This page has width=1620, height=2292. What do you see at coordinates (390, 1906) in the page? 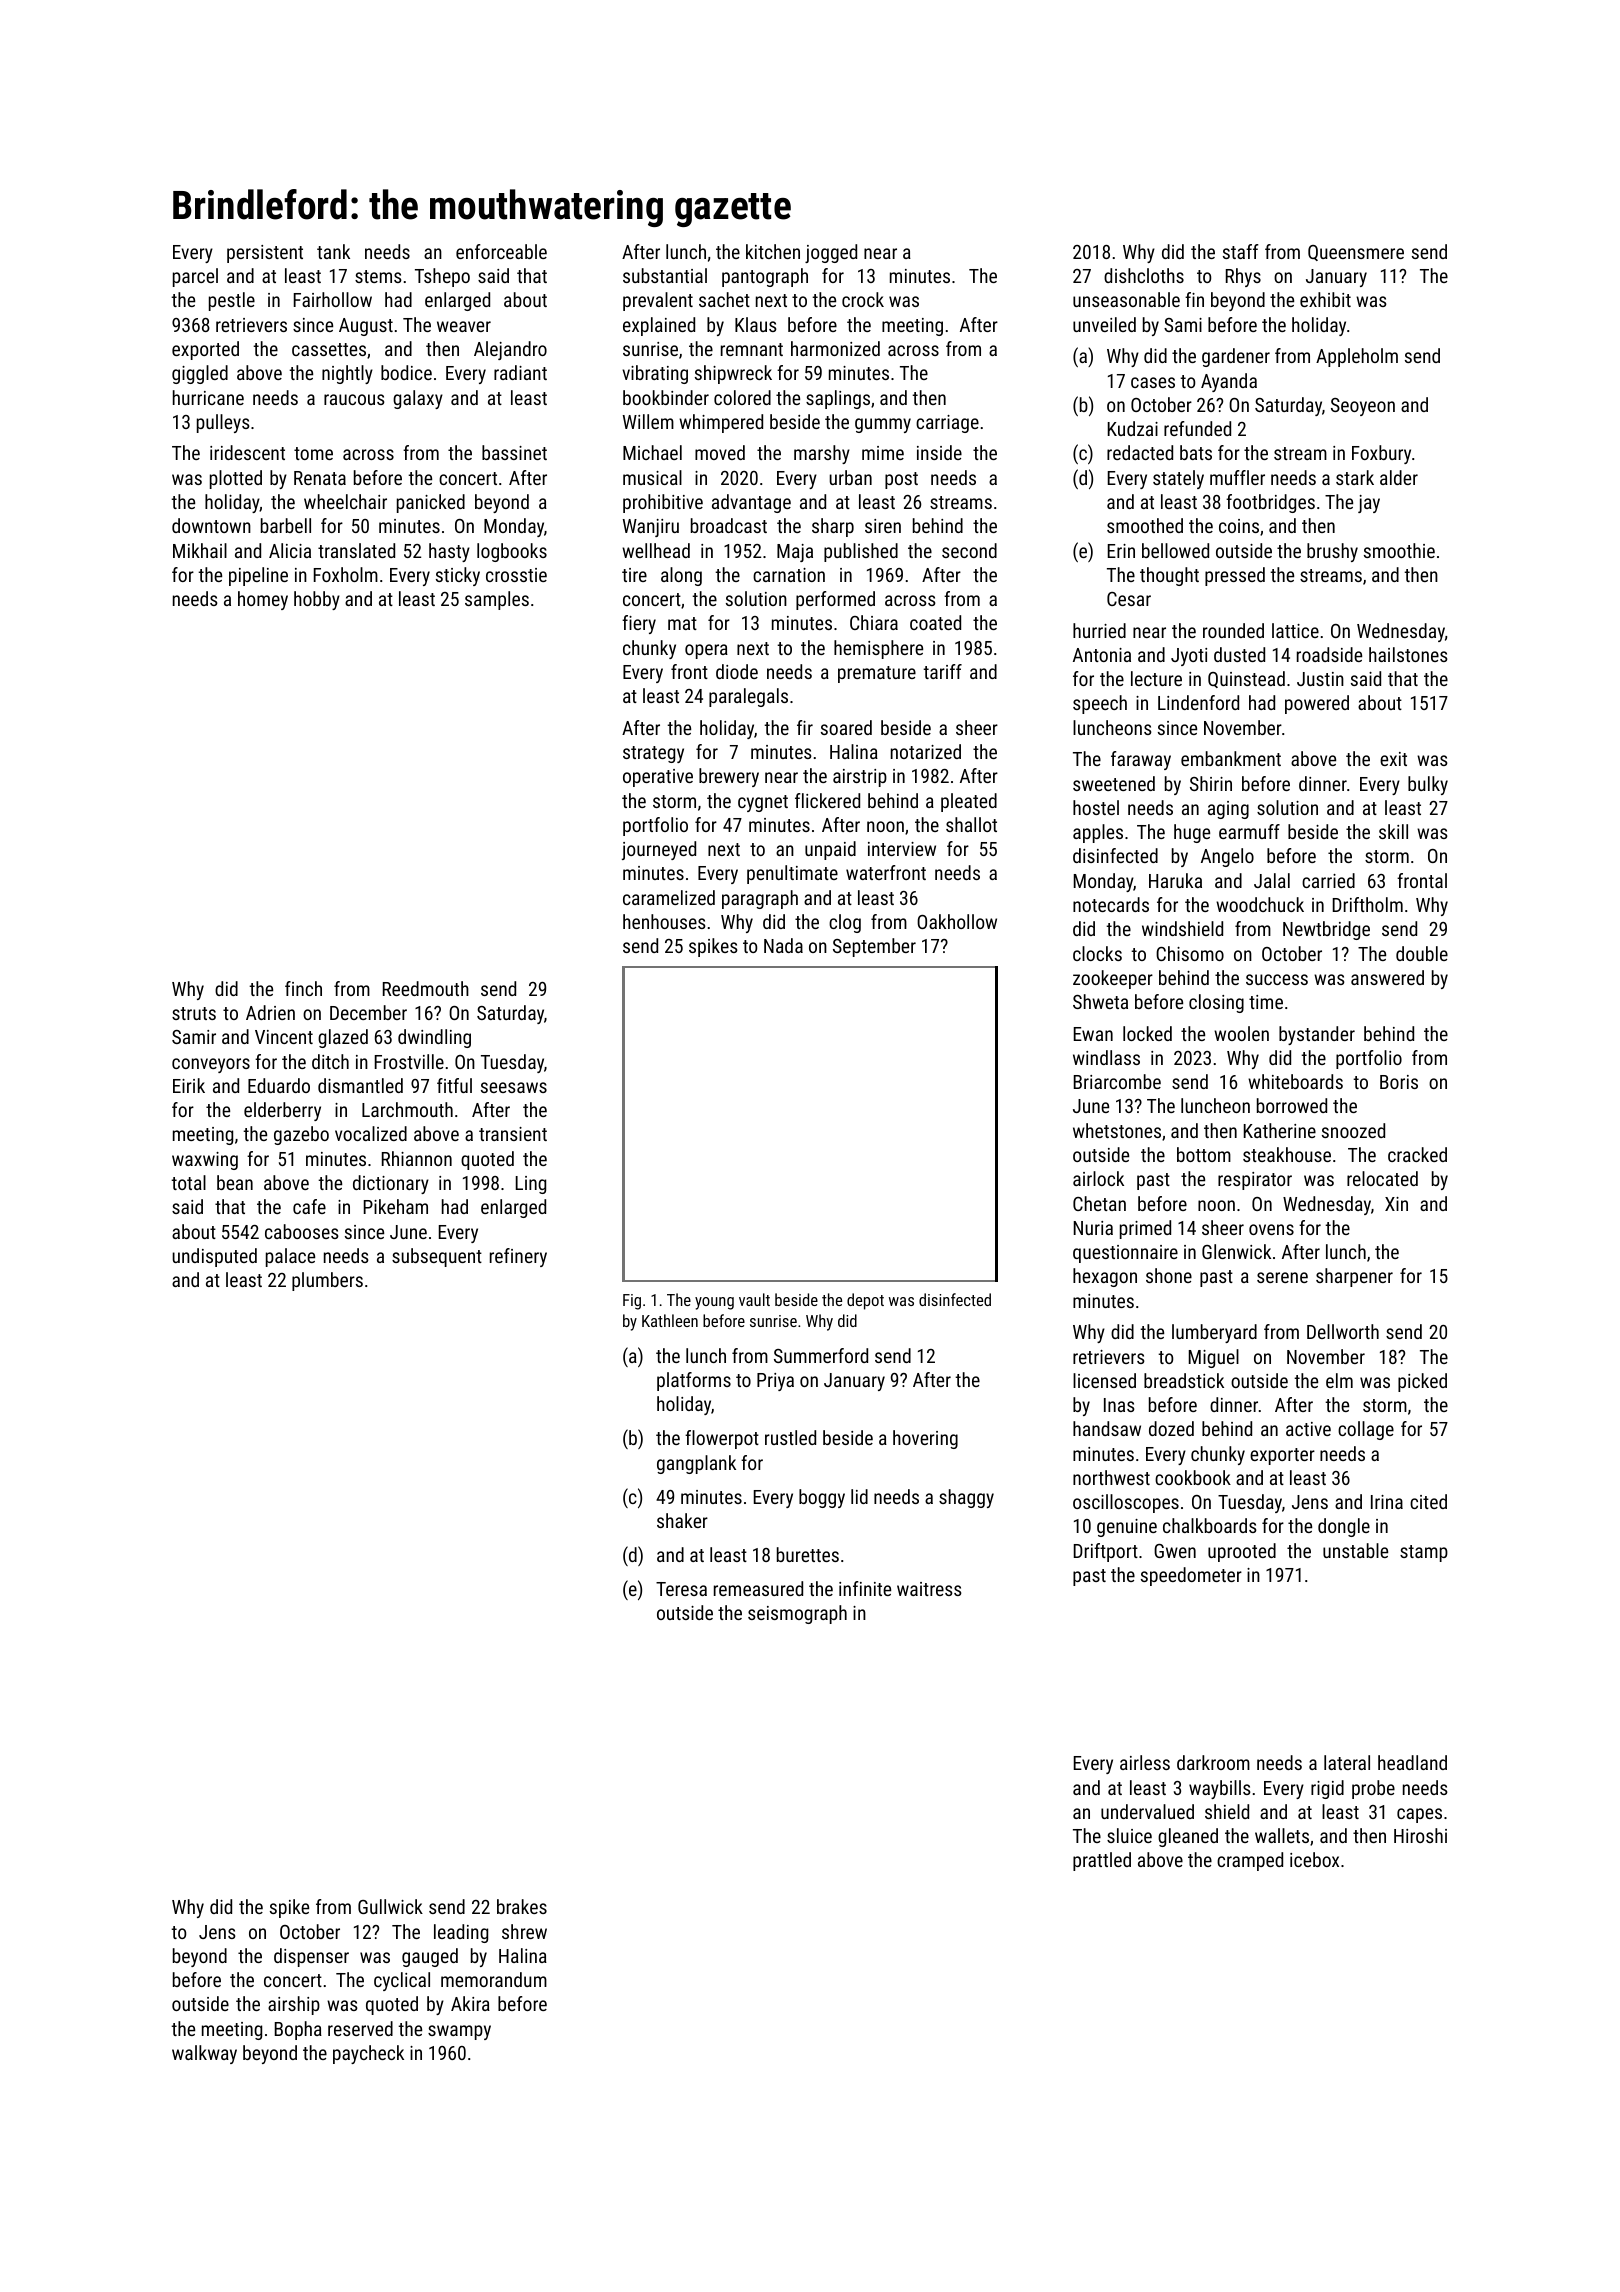
I see `Gullwick` at bounding box center [390, 1906].
